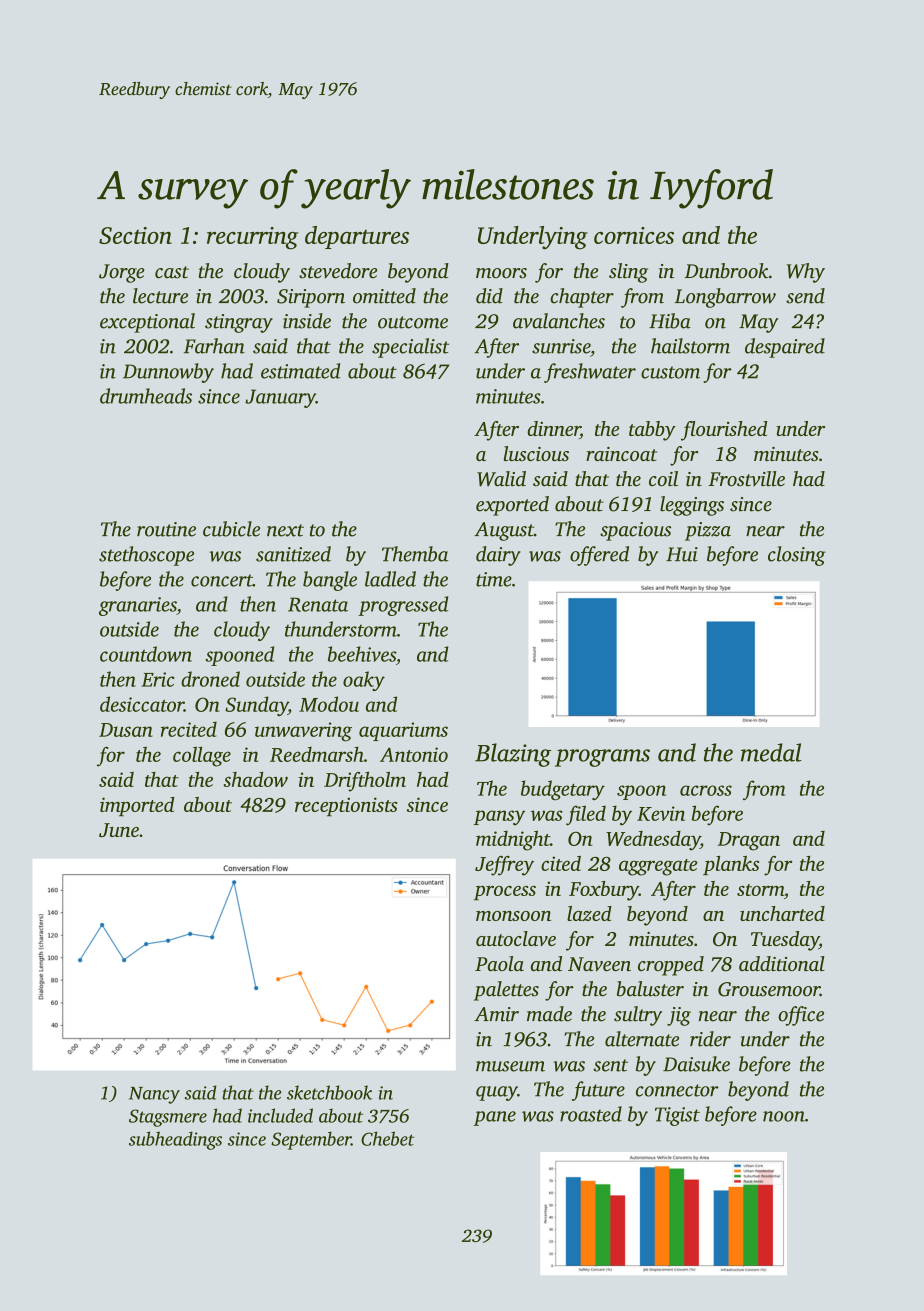  What do you see at coordinates (318, 604) in the screenshot?
I see `Renata` at bounding box center [318, 604].
